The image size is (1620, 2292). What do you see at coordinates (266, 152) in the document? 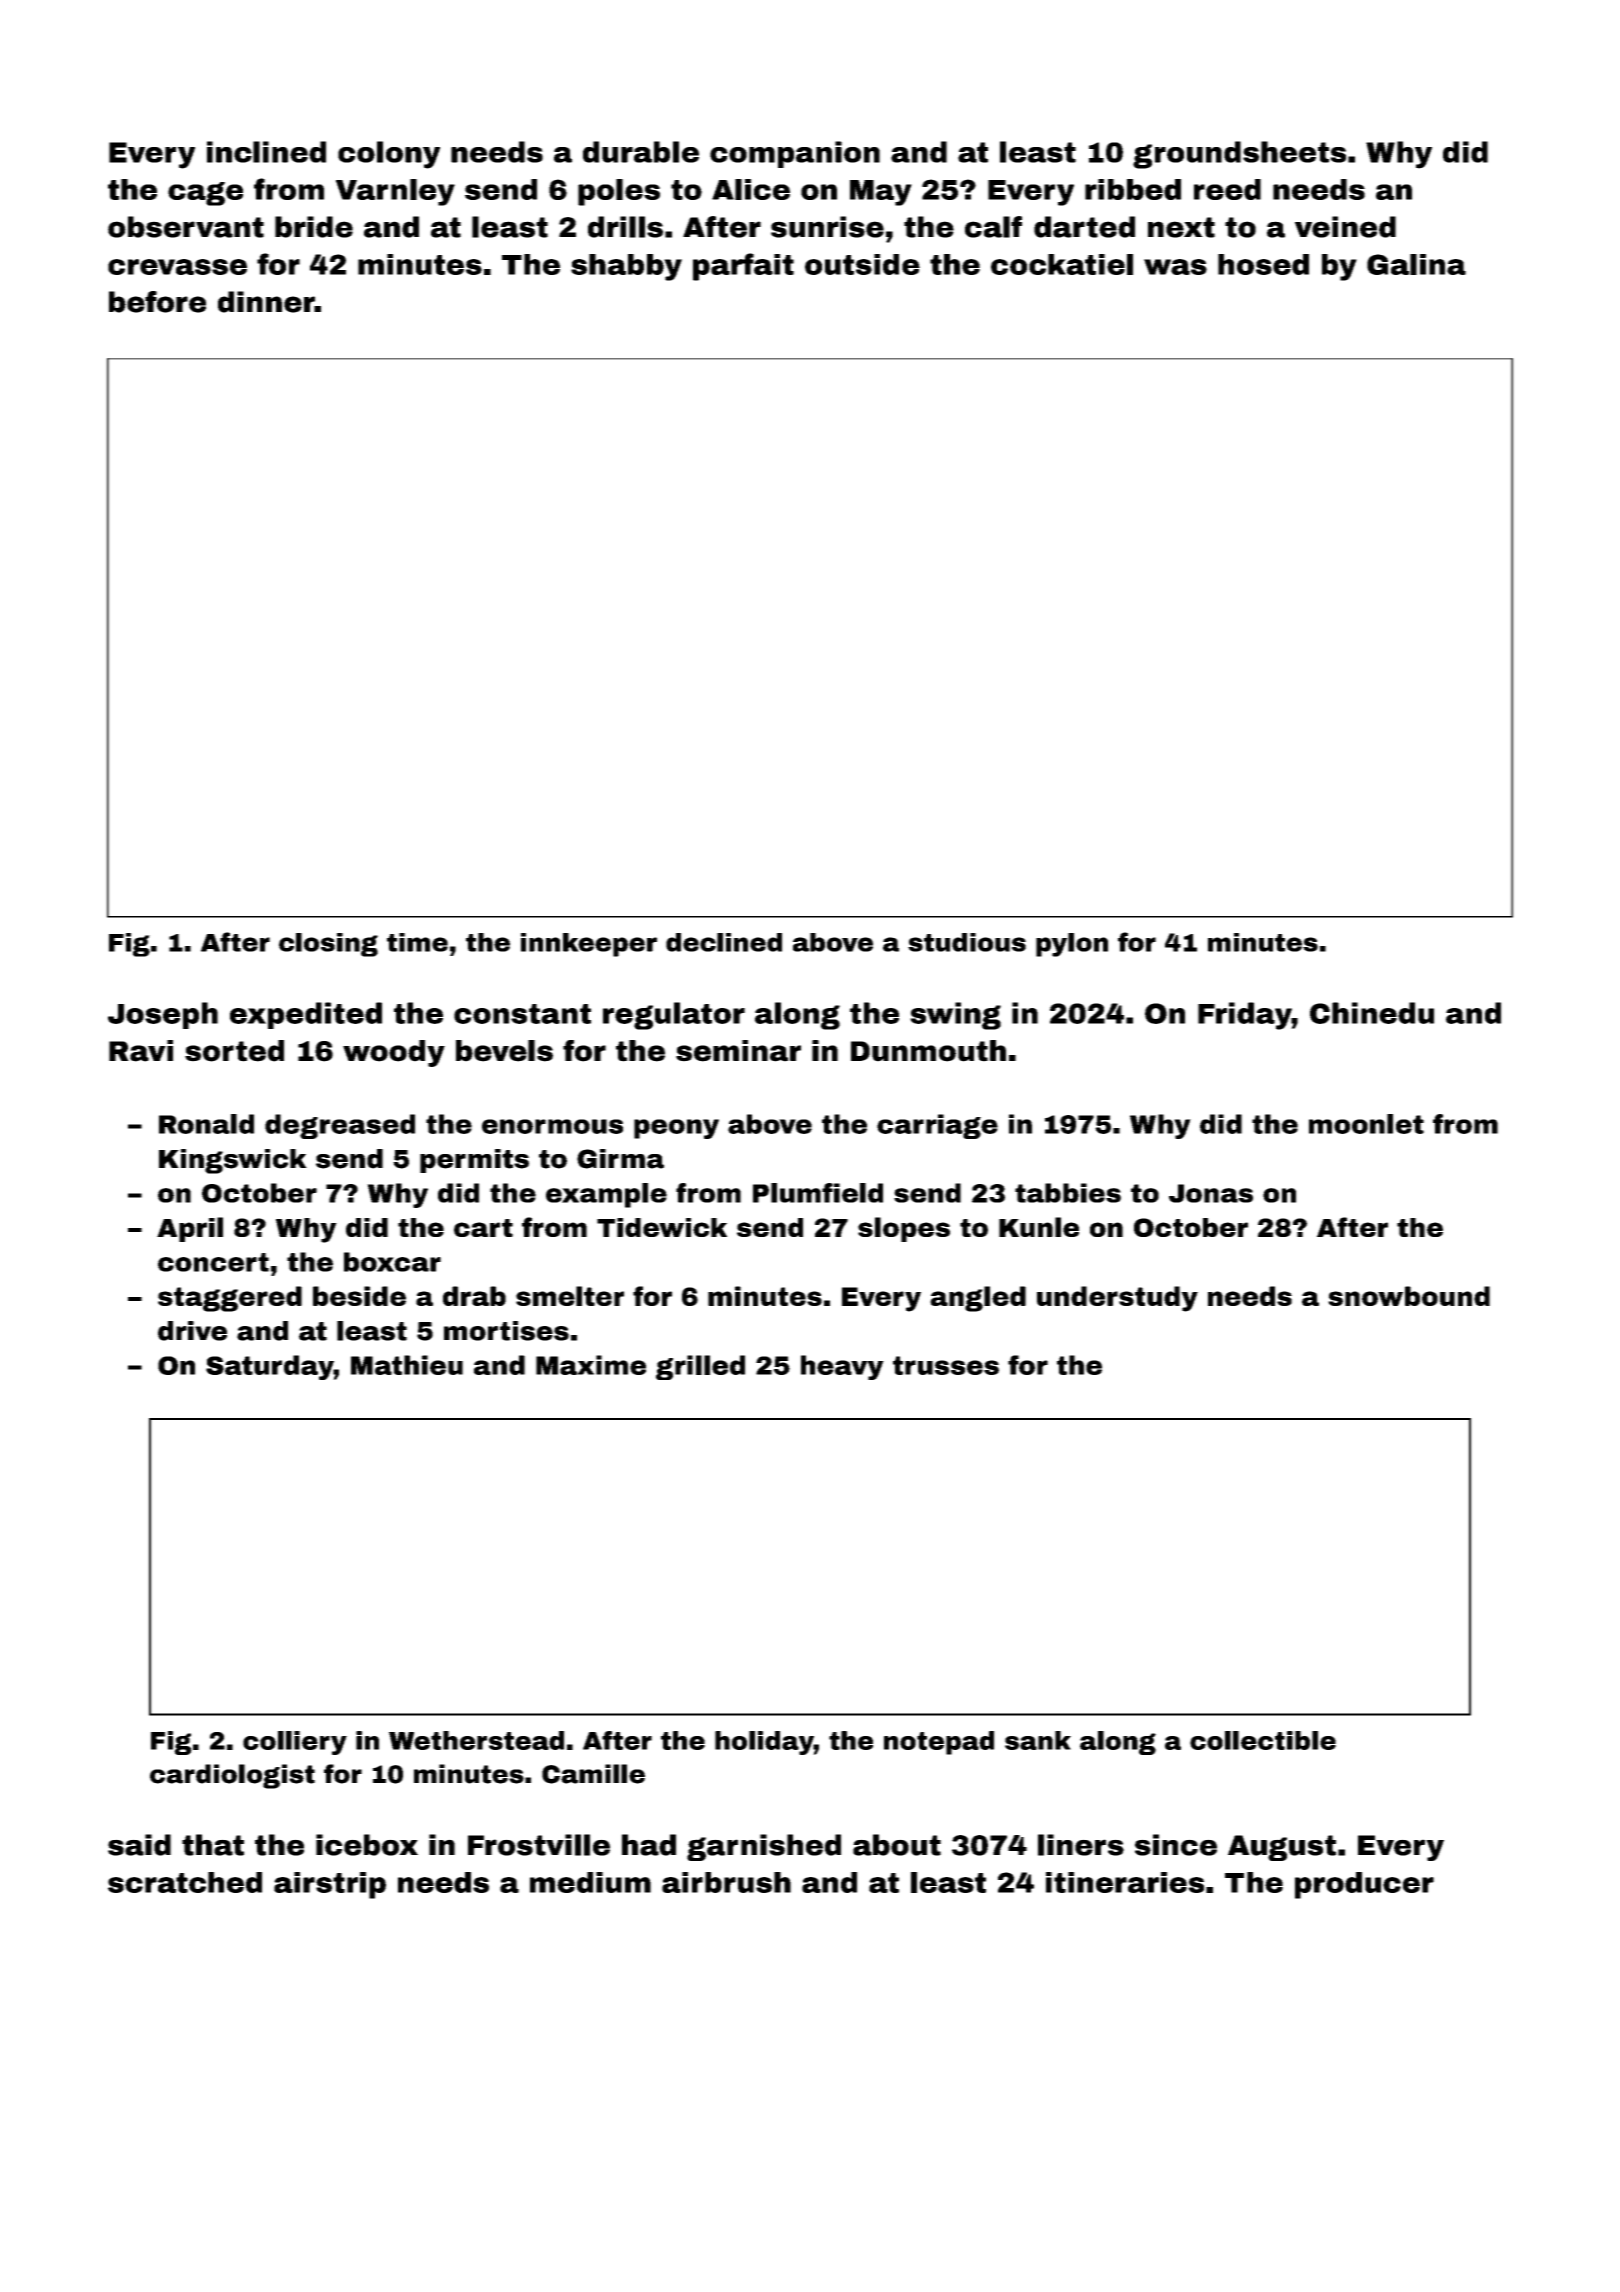
I see `inclined` at bounding box center [266, 152].
